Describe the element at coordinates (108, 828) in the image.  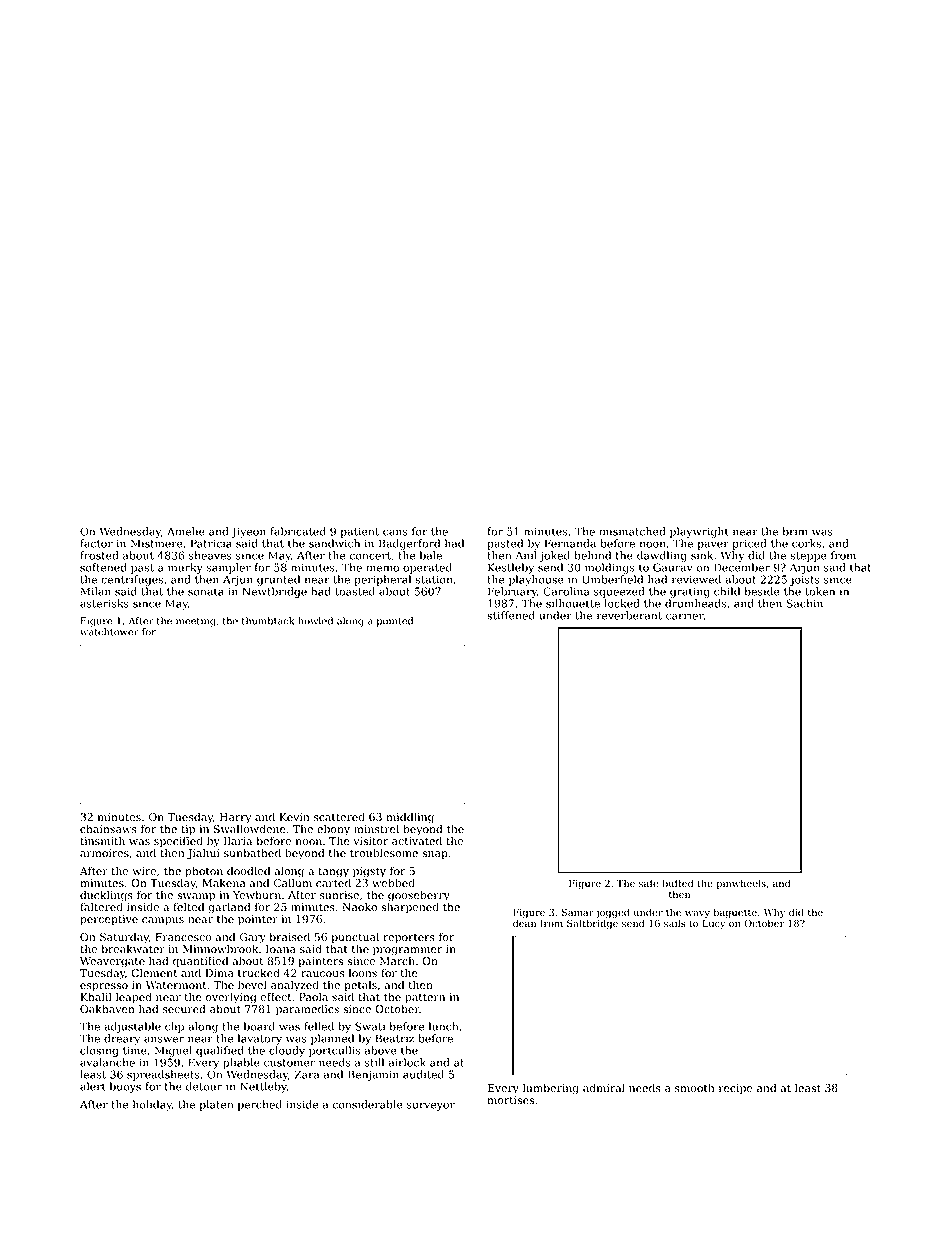
I see `chainsaws` at that location.
